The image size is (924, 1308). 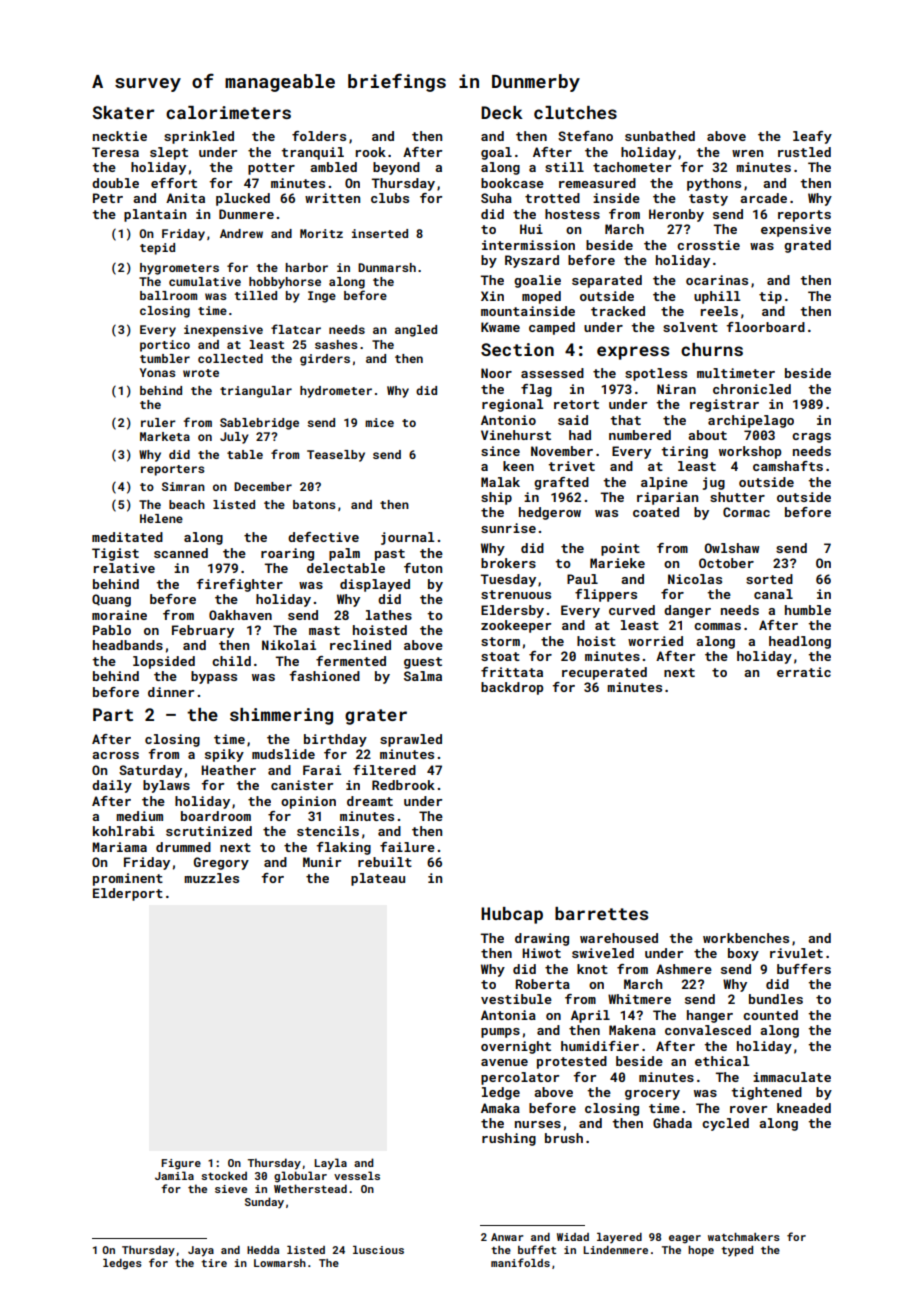 I want to click on Petr, so click(x=108, y=198).
